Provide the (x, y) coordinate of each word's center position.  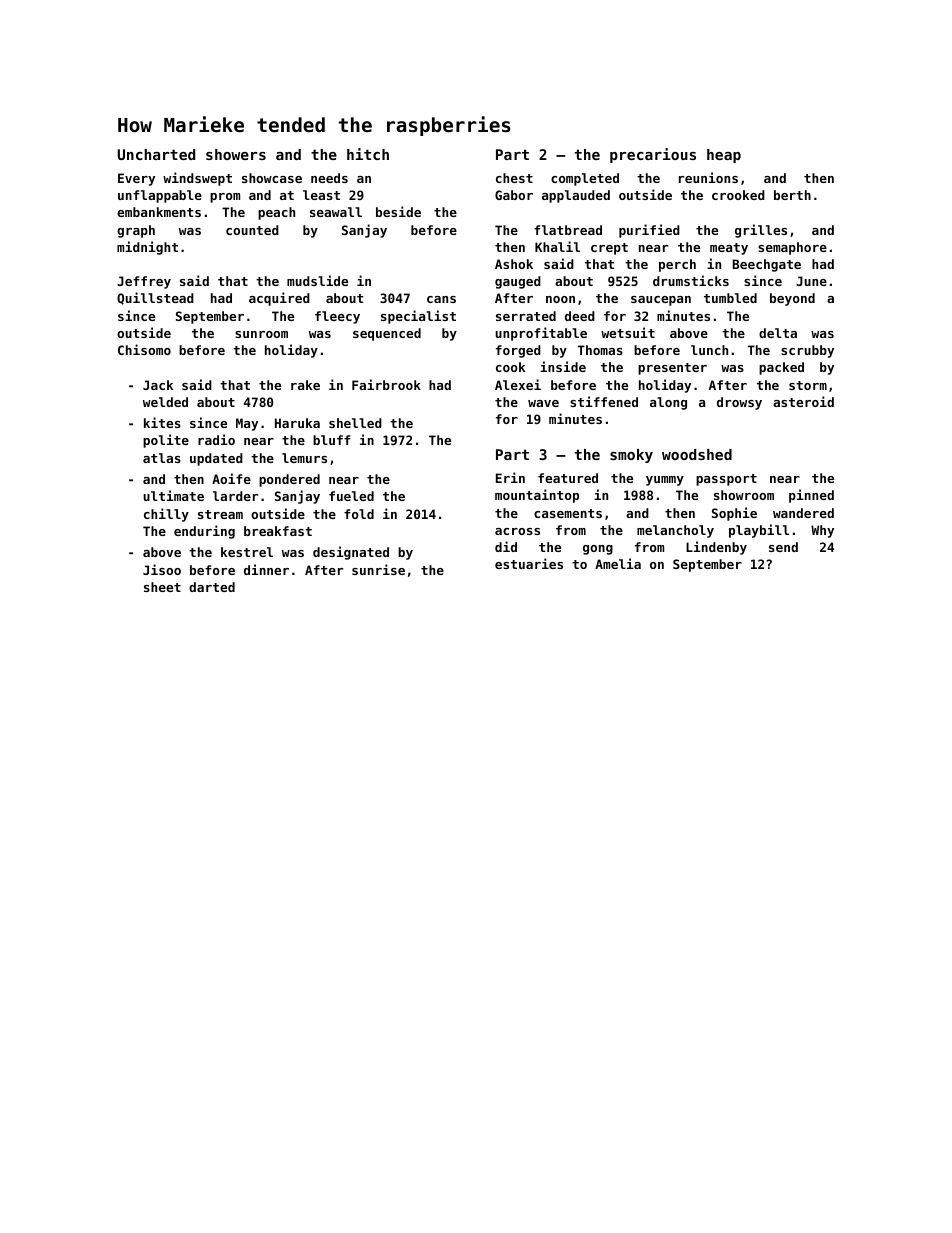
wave (543, 403)
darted (212, 587)
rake (305, 385)
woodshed (697, 454)
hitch (368, 154)
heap (724, 156)
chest (514, 178)
